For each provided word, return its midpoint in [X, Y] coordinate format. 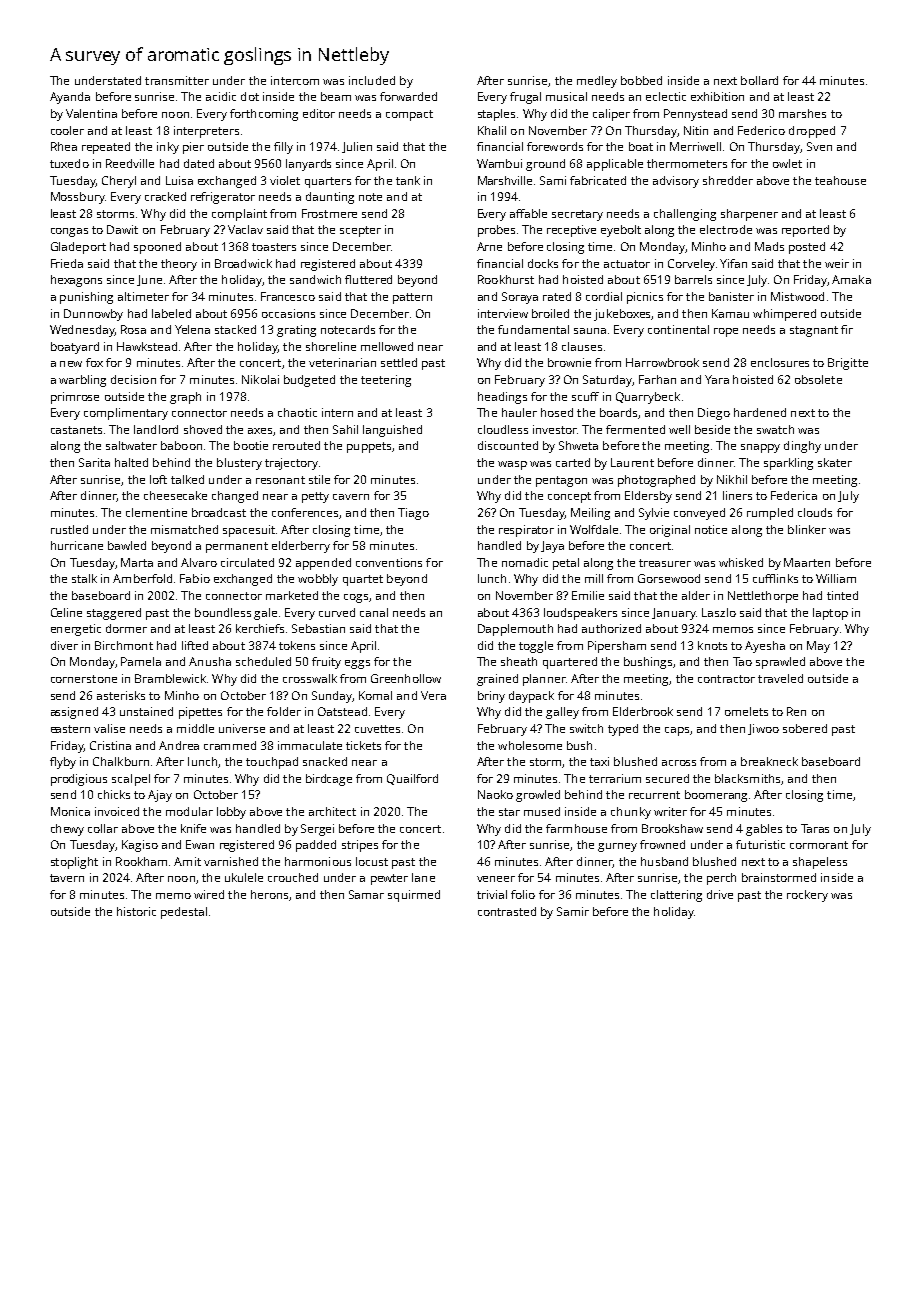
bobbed [641, 80]
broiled [550, 313]
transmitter [177, 80]
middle [195, 728]
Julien [357, 147]
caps [677, 731]
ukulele [244, 877]
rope [726, 332]
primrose [75, 398]
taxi [599, 761]
